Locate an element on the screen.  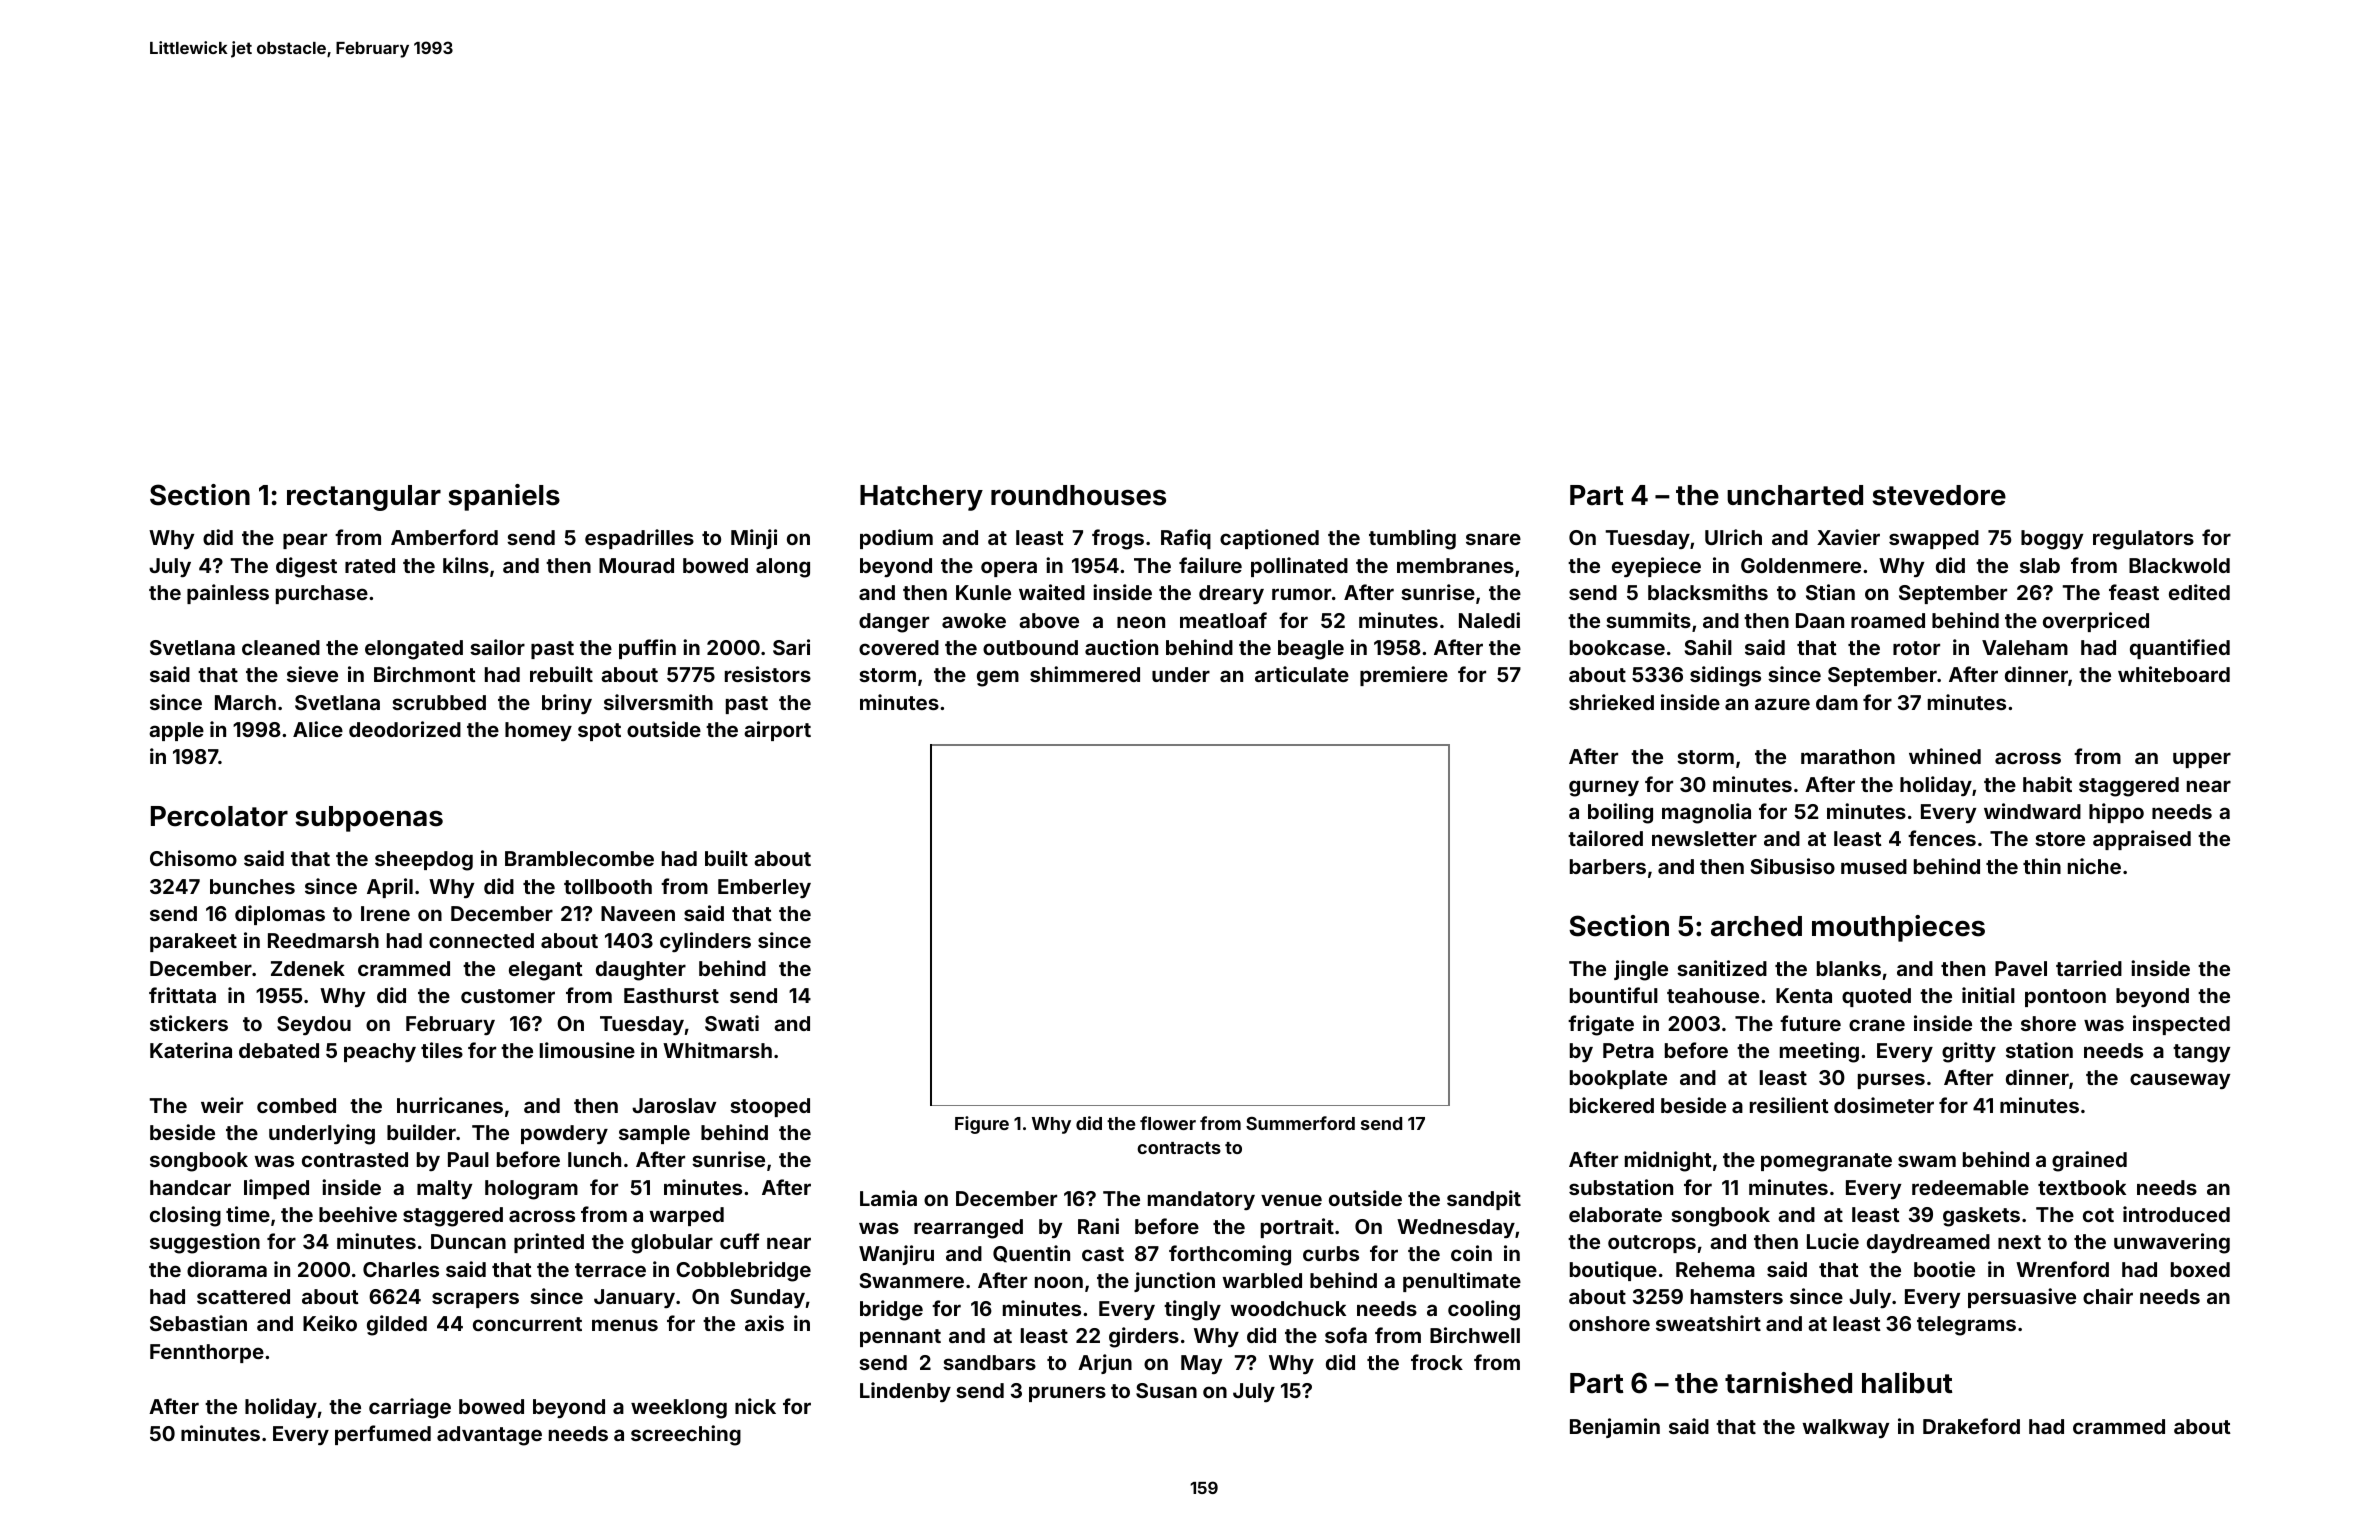
hippo is located at coordinates (2116, 813).
